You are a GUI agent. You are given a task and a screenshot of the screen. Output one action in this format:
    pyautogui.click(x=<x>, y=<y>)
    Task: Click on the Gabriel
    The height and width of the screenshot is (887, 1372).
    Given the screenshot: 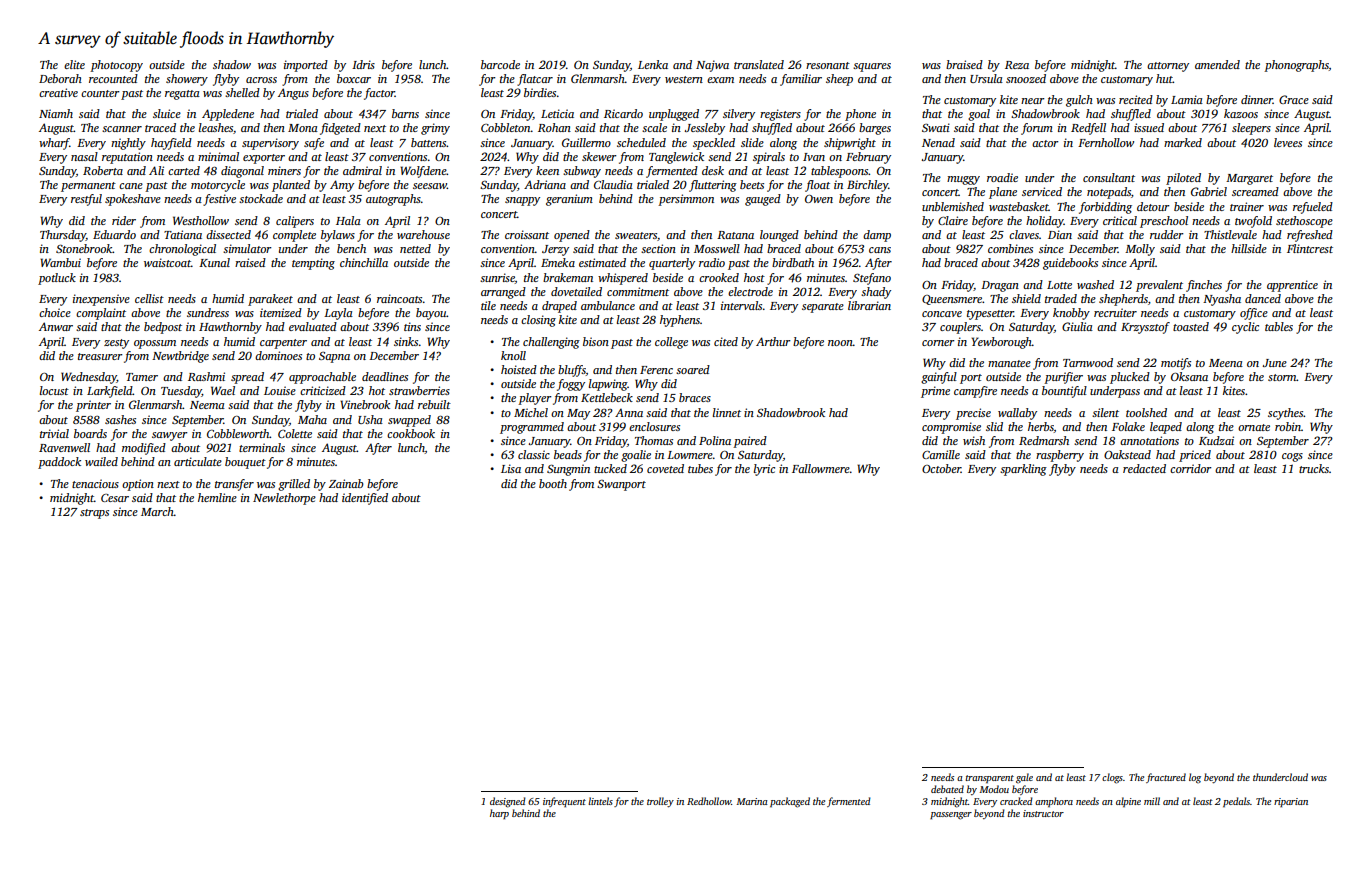 What is the action you would take?
    pyautogui.click(x=1209, y=191)
